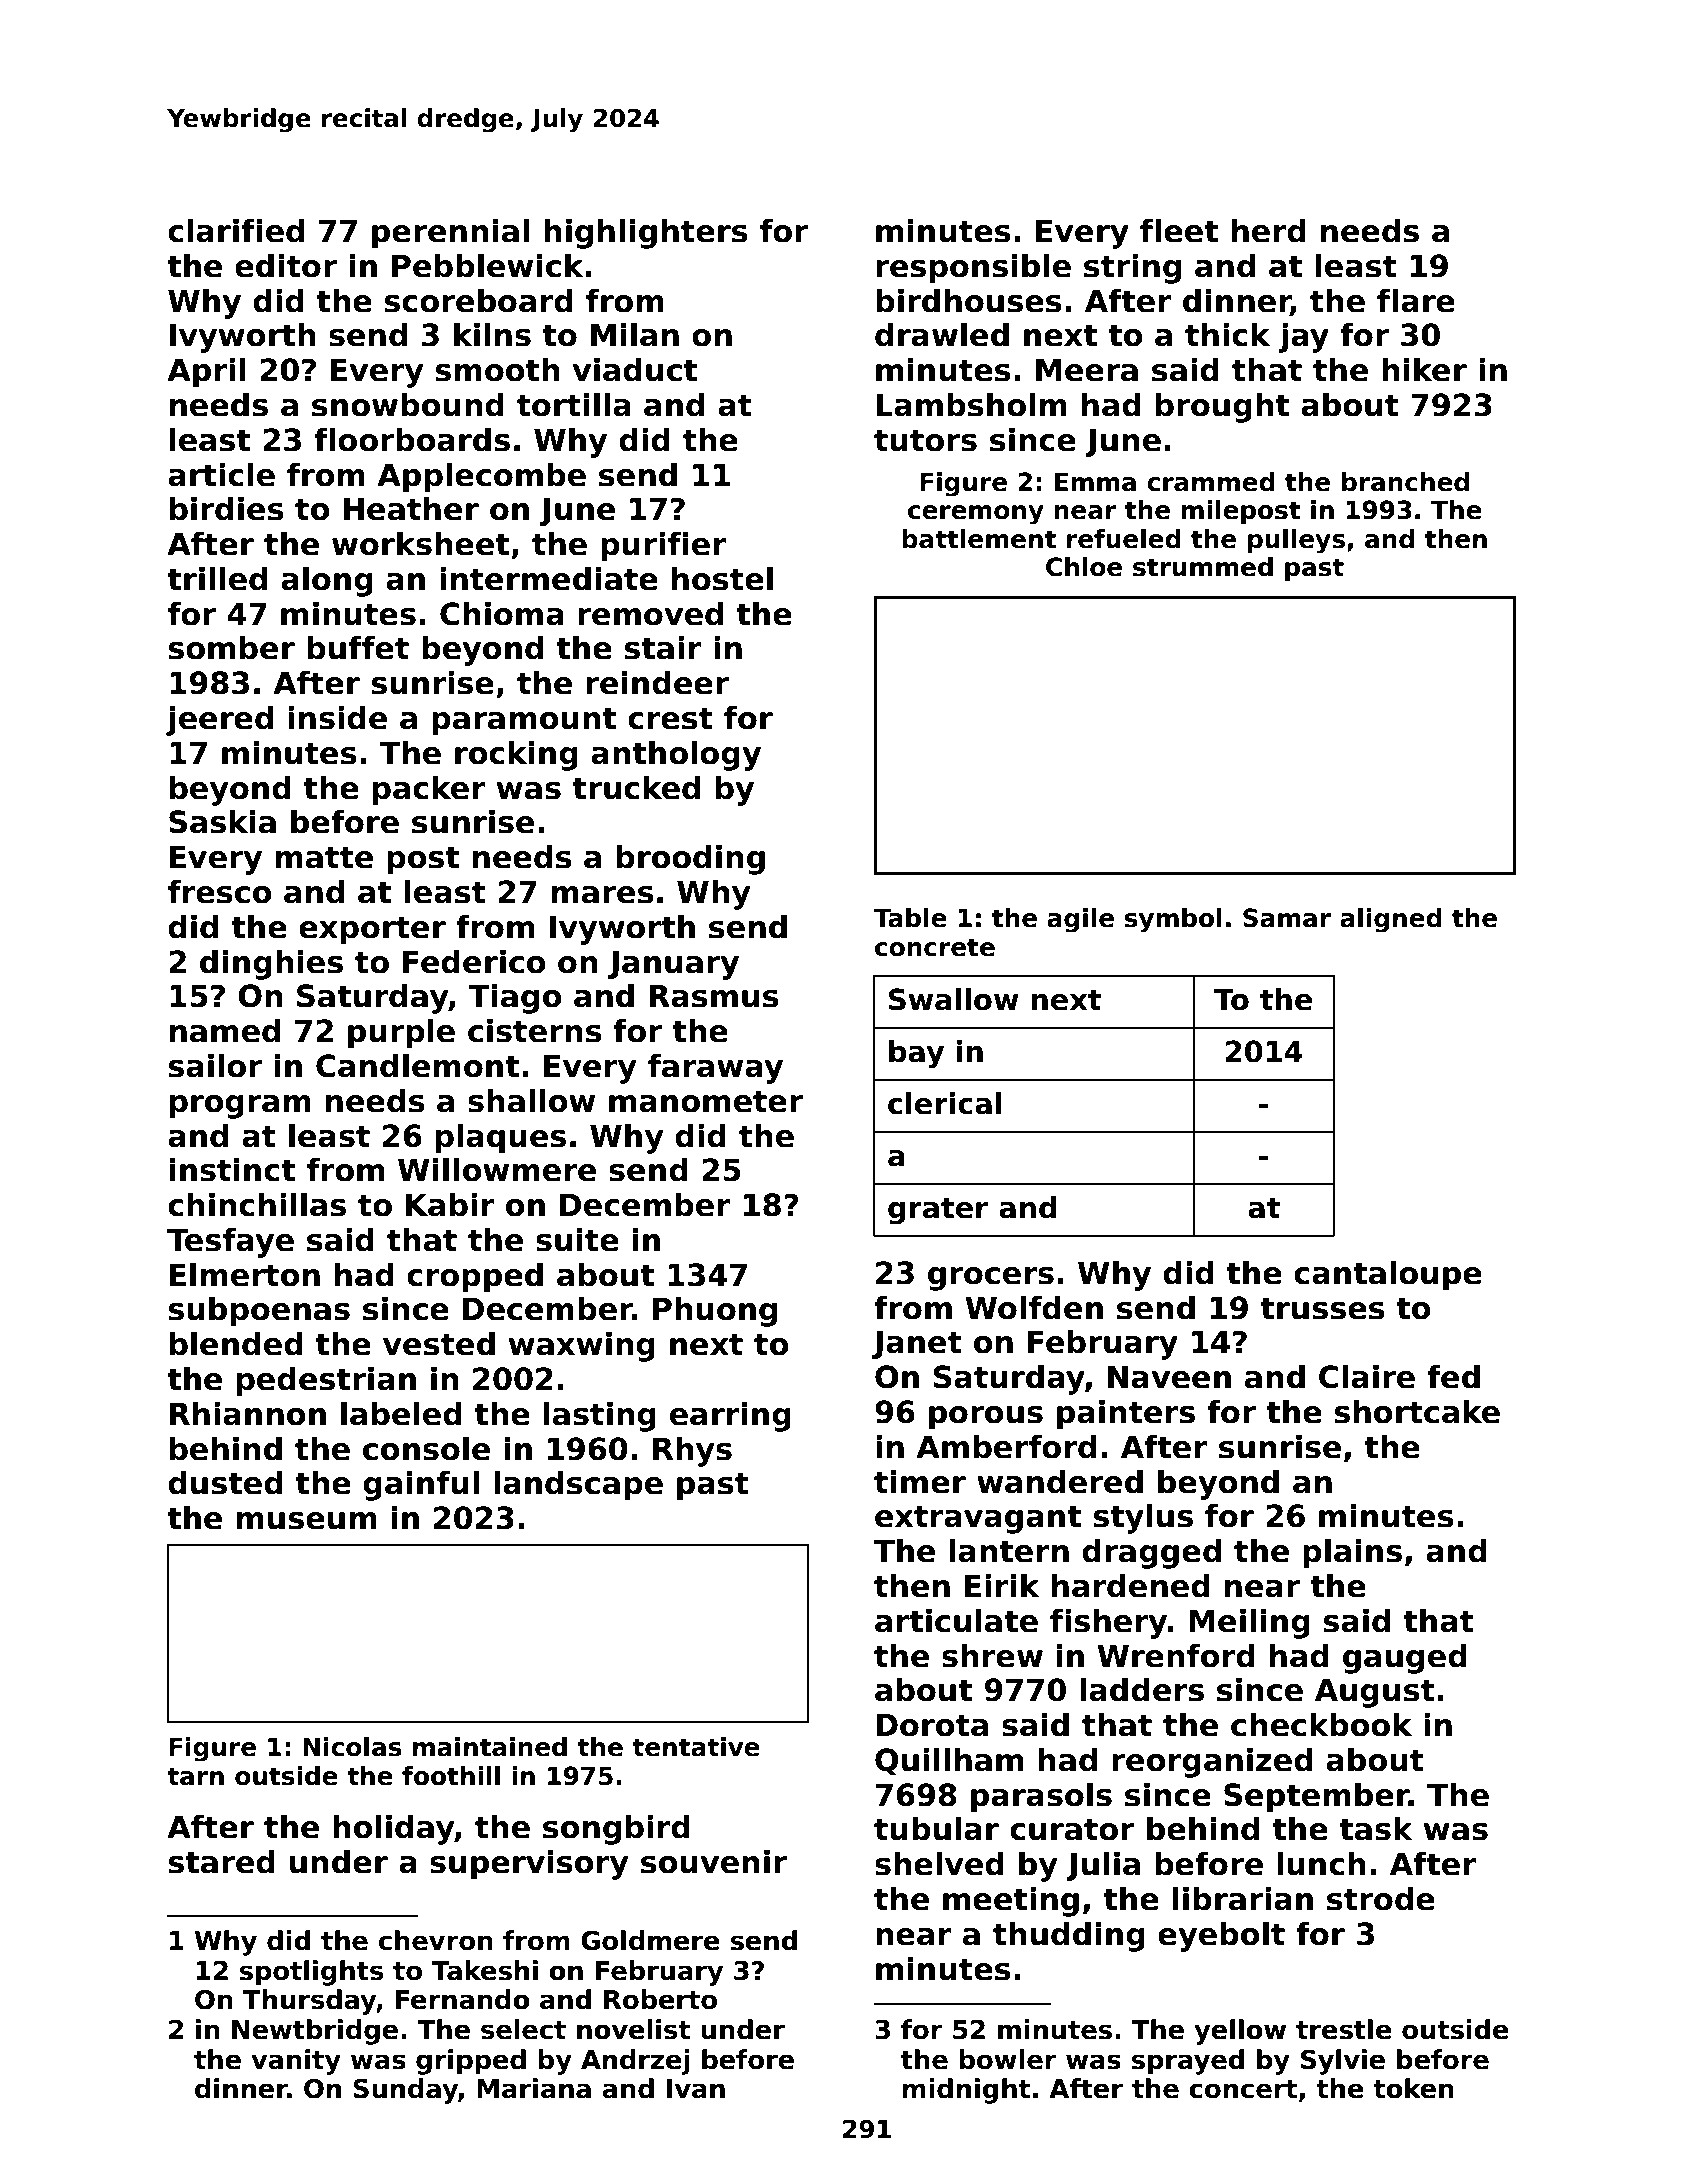  I want to click on midnight, so click(966, 2091).
